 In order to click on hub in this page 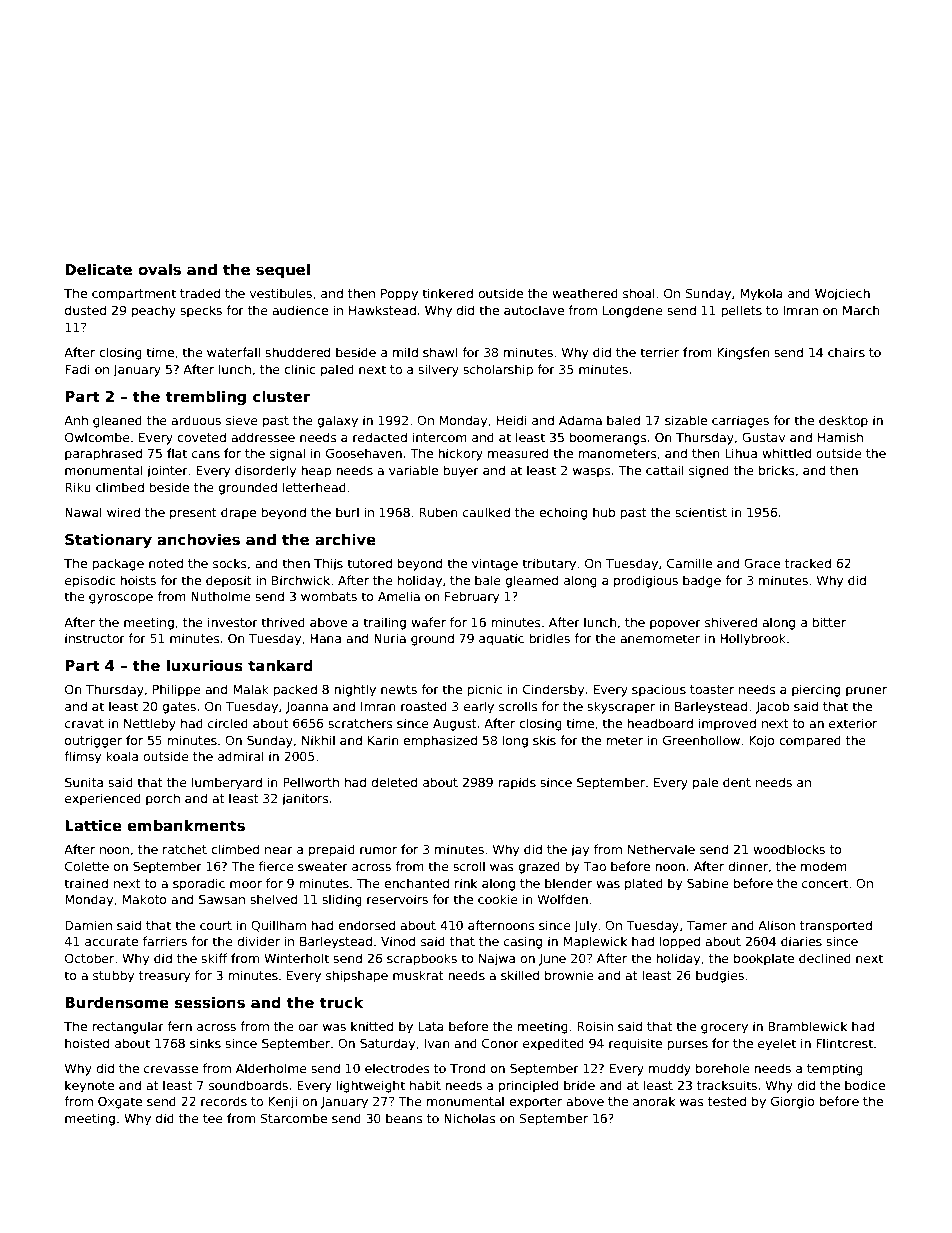, I will do `click(604, 512)`.
